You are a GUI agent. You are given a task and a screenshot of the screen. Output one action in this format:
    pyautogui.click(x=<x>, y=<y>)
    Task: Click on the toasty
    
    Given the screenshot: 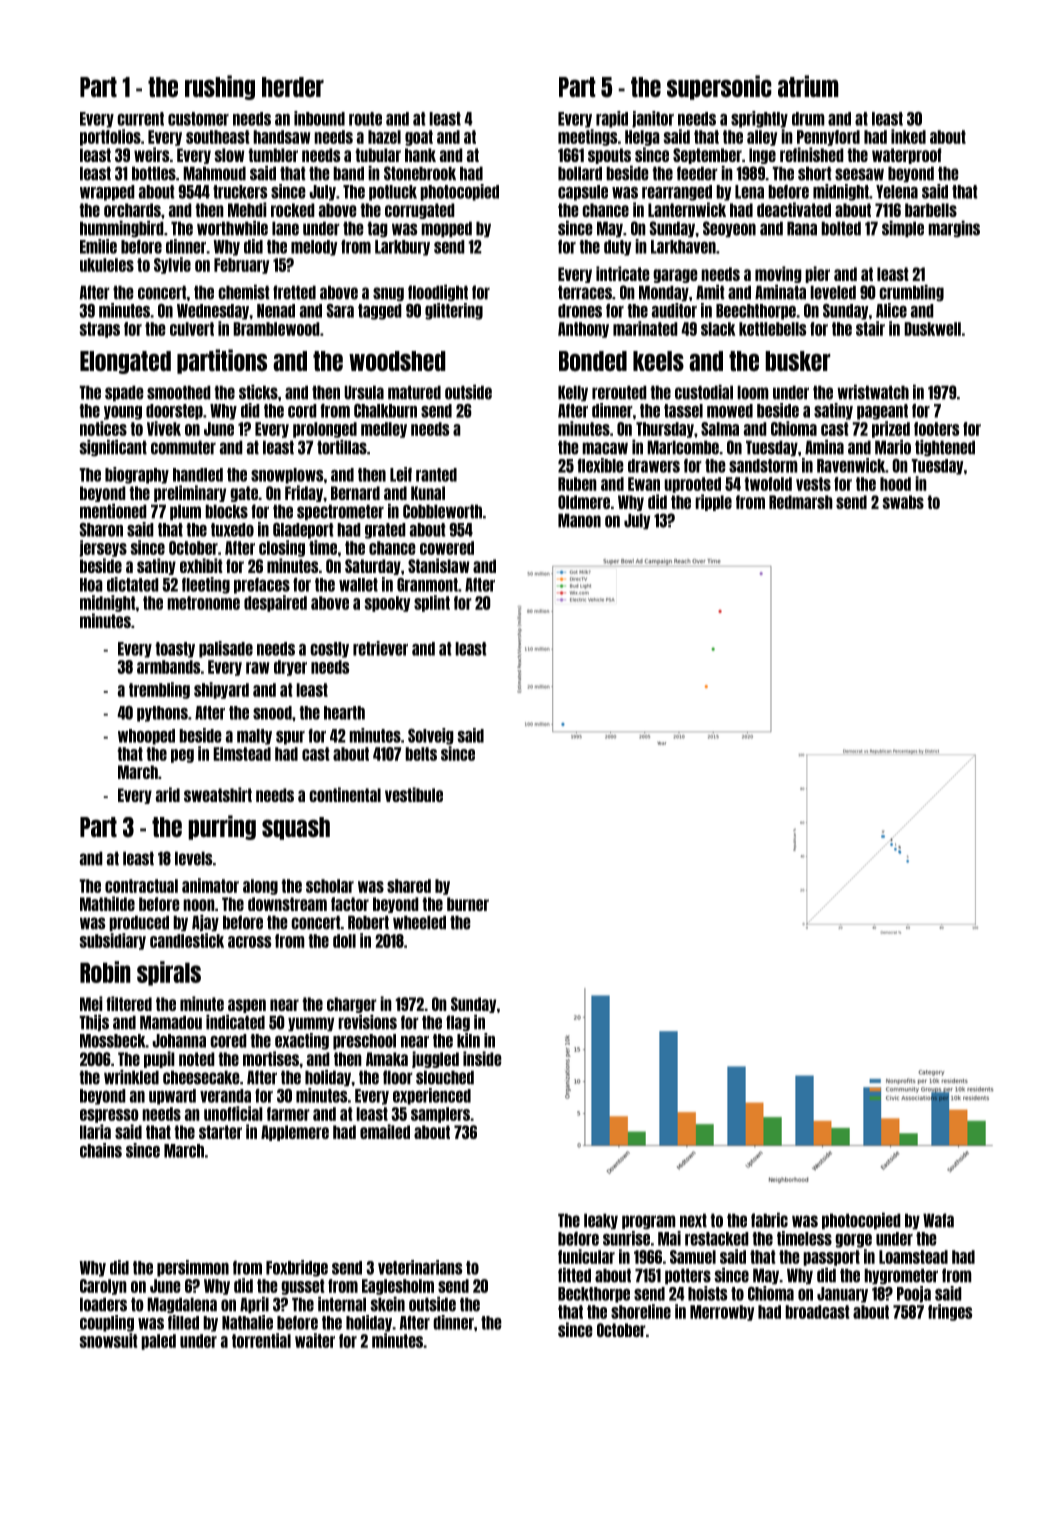 What is the action you would take?
    pyautogui.click(x=175, y=650)
